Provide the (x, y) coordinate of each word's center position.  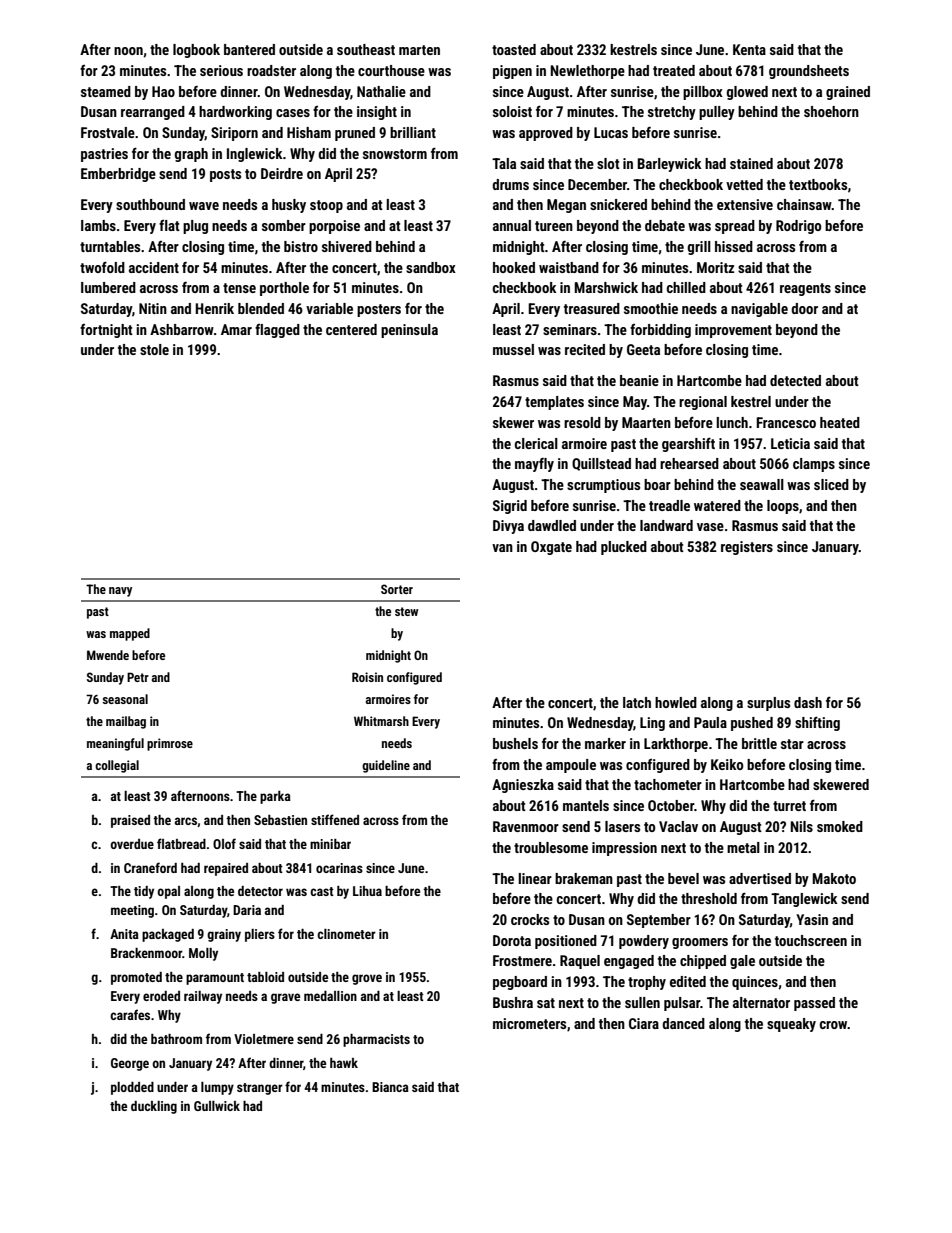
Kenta (749, 49)
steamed (106, 91)
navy (120, 592)
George (130, 1064)
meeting (132, 911)
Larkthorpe (676, 745)
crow (833, 1025)
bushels (515, 743)
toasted (514, 49)
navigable (759, 310)
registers (747, 548)
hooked (514, 267)
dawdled (552, 525)
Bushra (513, 1002)
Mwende (108, 655)
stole (154, 349)
